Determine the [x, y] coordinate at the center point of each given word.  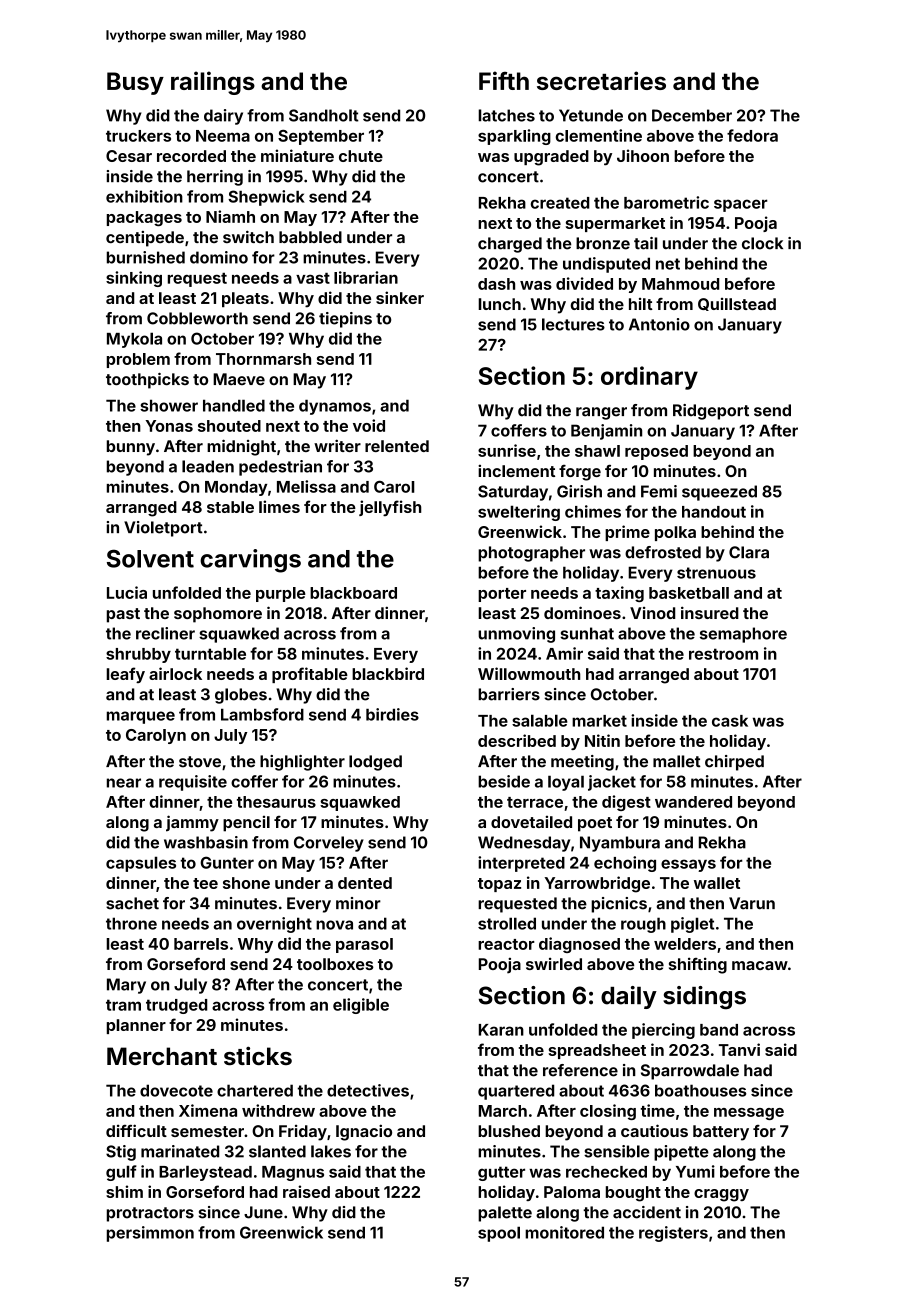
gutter [501, 1173]
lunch [499, 304]
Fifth [504, 80]
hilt [641, 304]
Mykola [134, 340]
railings [213, 83]
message [749, 1114]
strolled [507, 923]
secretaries [601, 80]
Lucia [127, 592]
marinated [180, 1151]
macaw [760, 965]
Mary [126, 986]
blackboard [353, 593]
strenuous [716, 573]
